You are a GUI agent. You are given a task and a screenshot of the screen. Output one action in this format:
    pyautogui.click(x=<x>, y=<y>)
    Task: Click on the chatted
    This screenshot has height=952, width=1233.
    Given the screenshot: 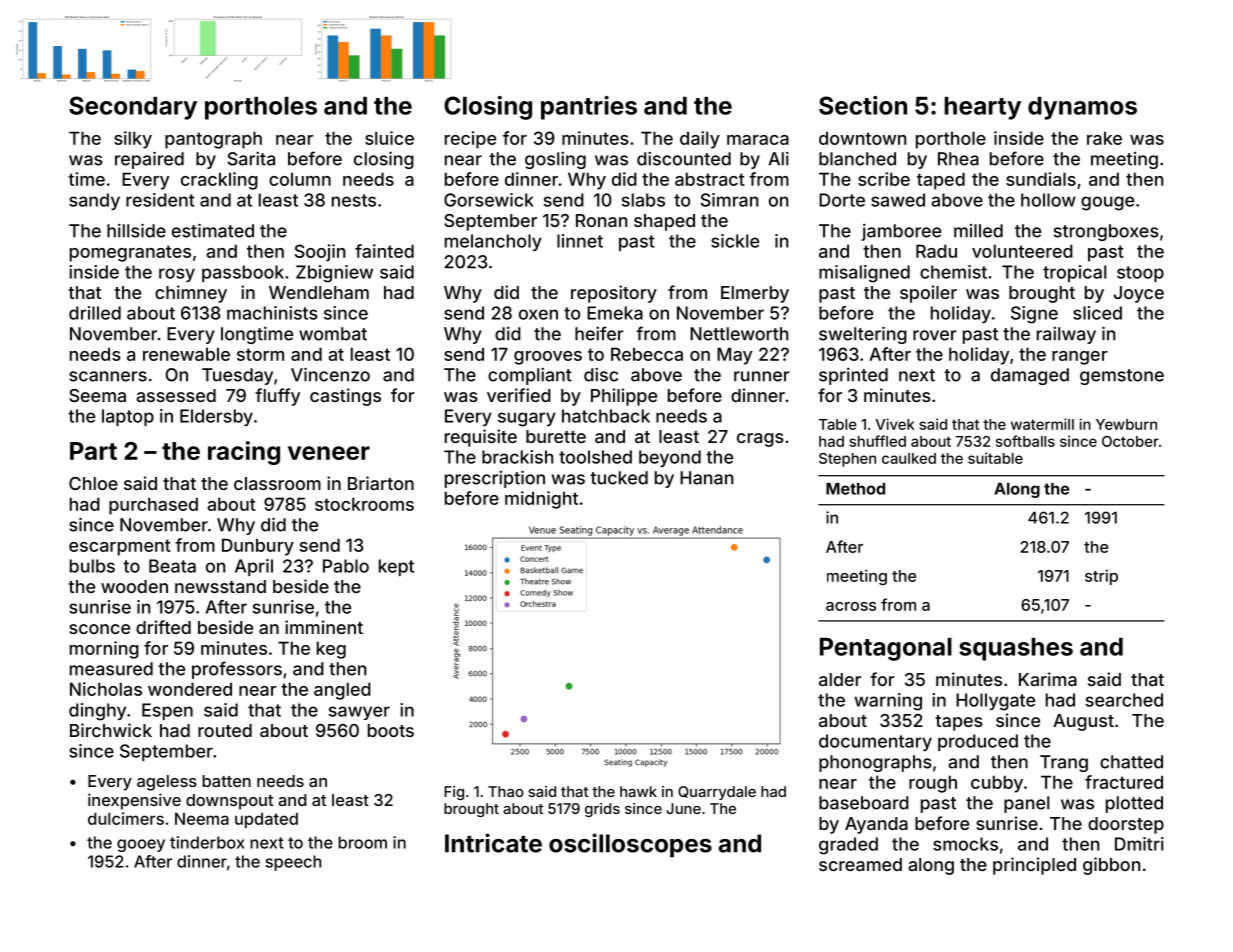 What is the action you would take?
    pyautogui.click(x=1131, y=762)
